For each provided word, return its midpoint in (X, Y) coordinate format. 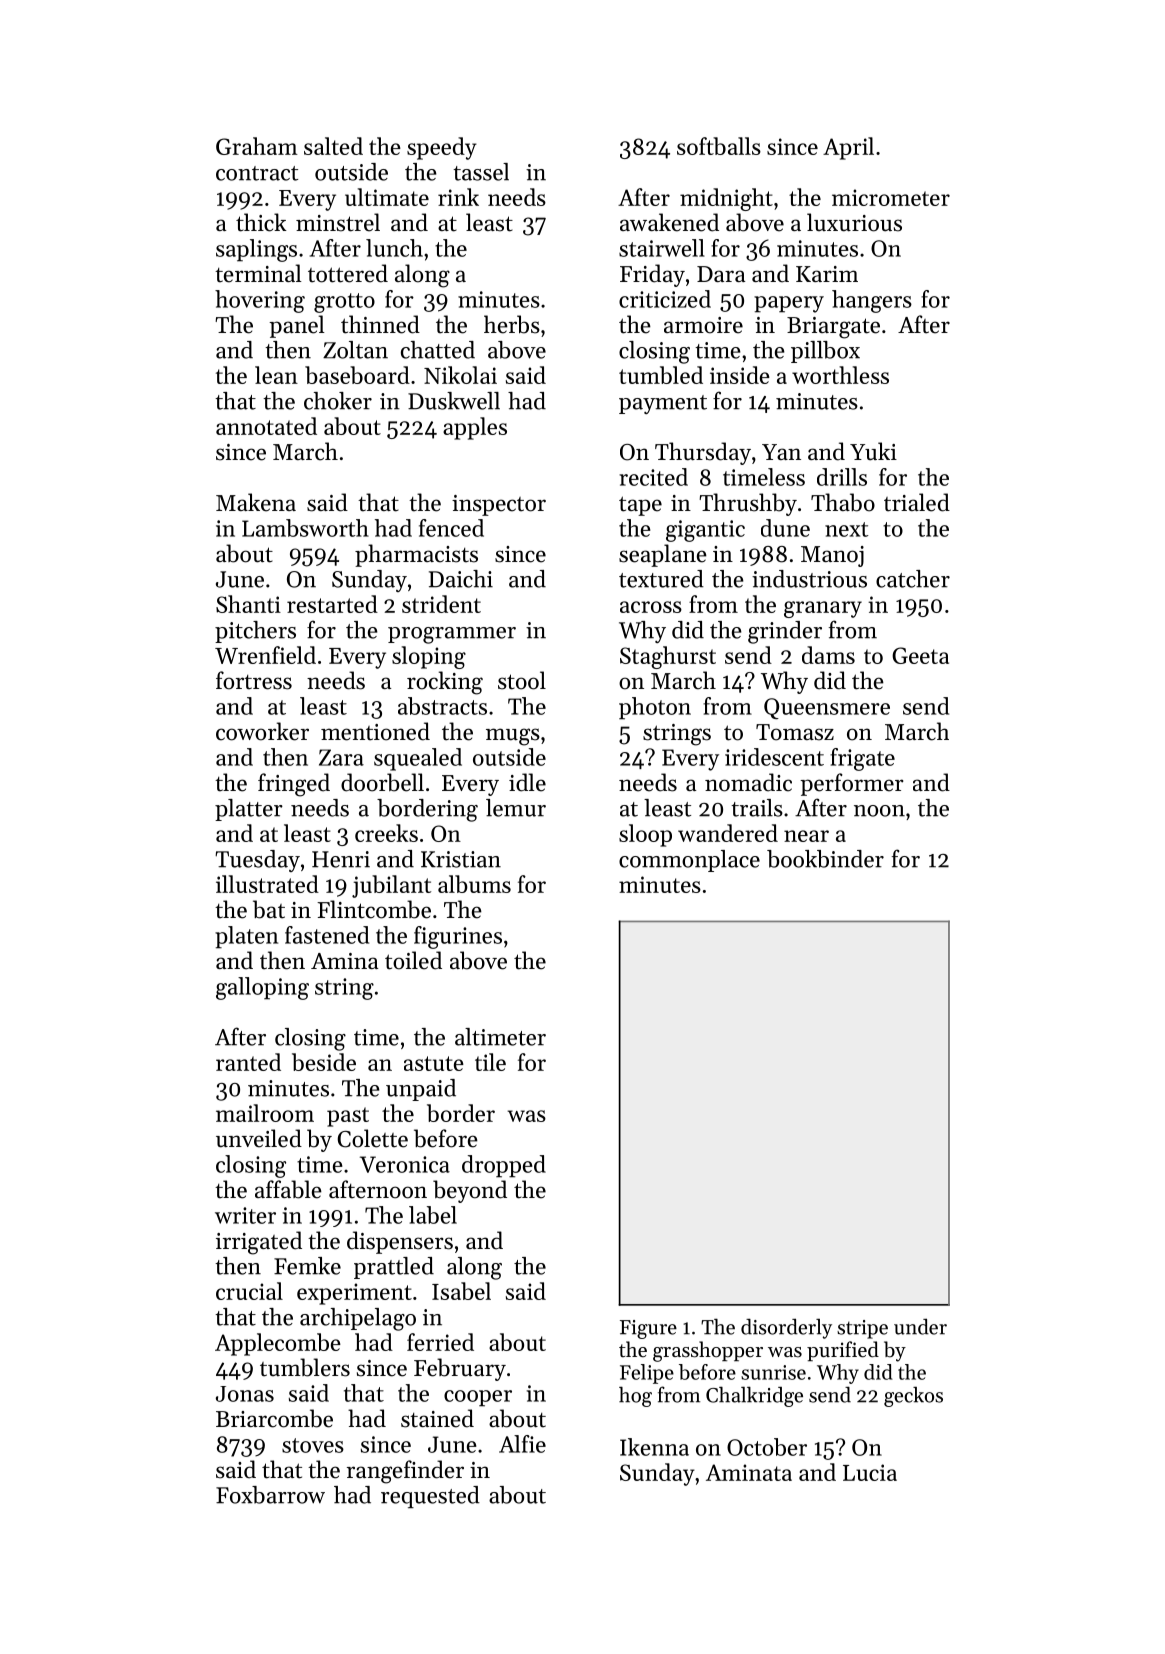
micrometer (891, 197)
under (920, 1327)
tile (490, 1062)
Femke (307, 1266)
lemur (516, 808)
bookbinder (825, 859)
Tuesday (257, 861)
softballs (719, 146)
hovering (260, 301)
